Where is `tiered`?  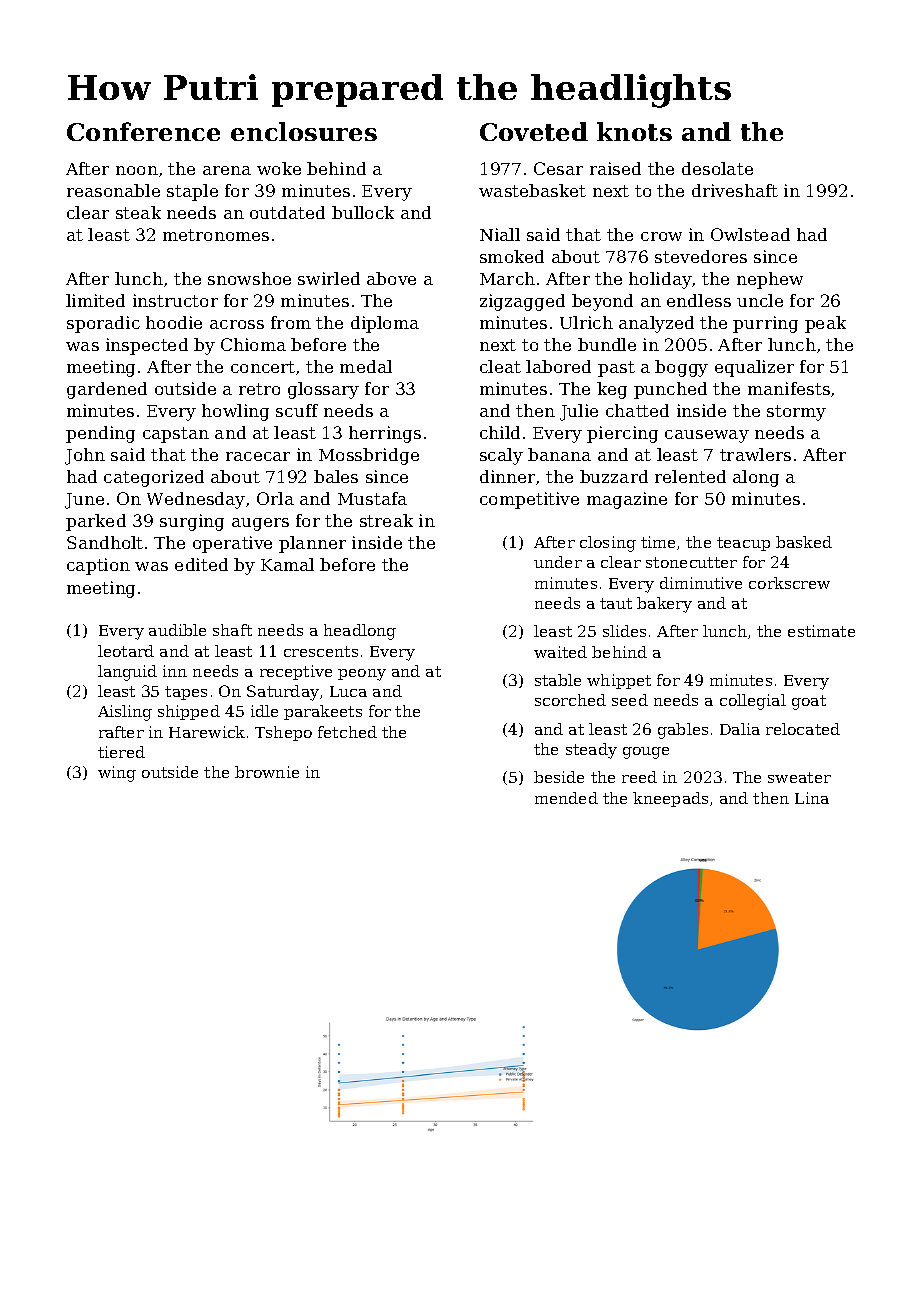 tiered is located at coordinates (121, 752).
